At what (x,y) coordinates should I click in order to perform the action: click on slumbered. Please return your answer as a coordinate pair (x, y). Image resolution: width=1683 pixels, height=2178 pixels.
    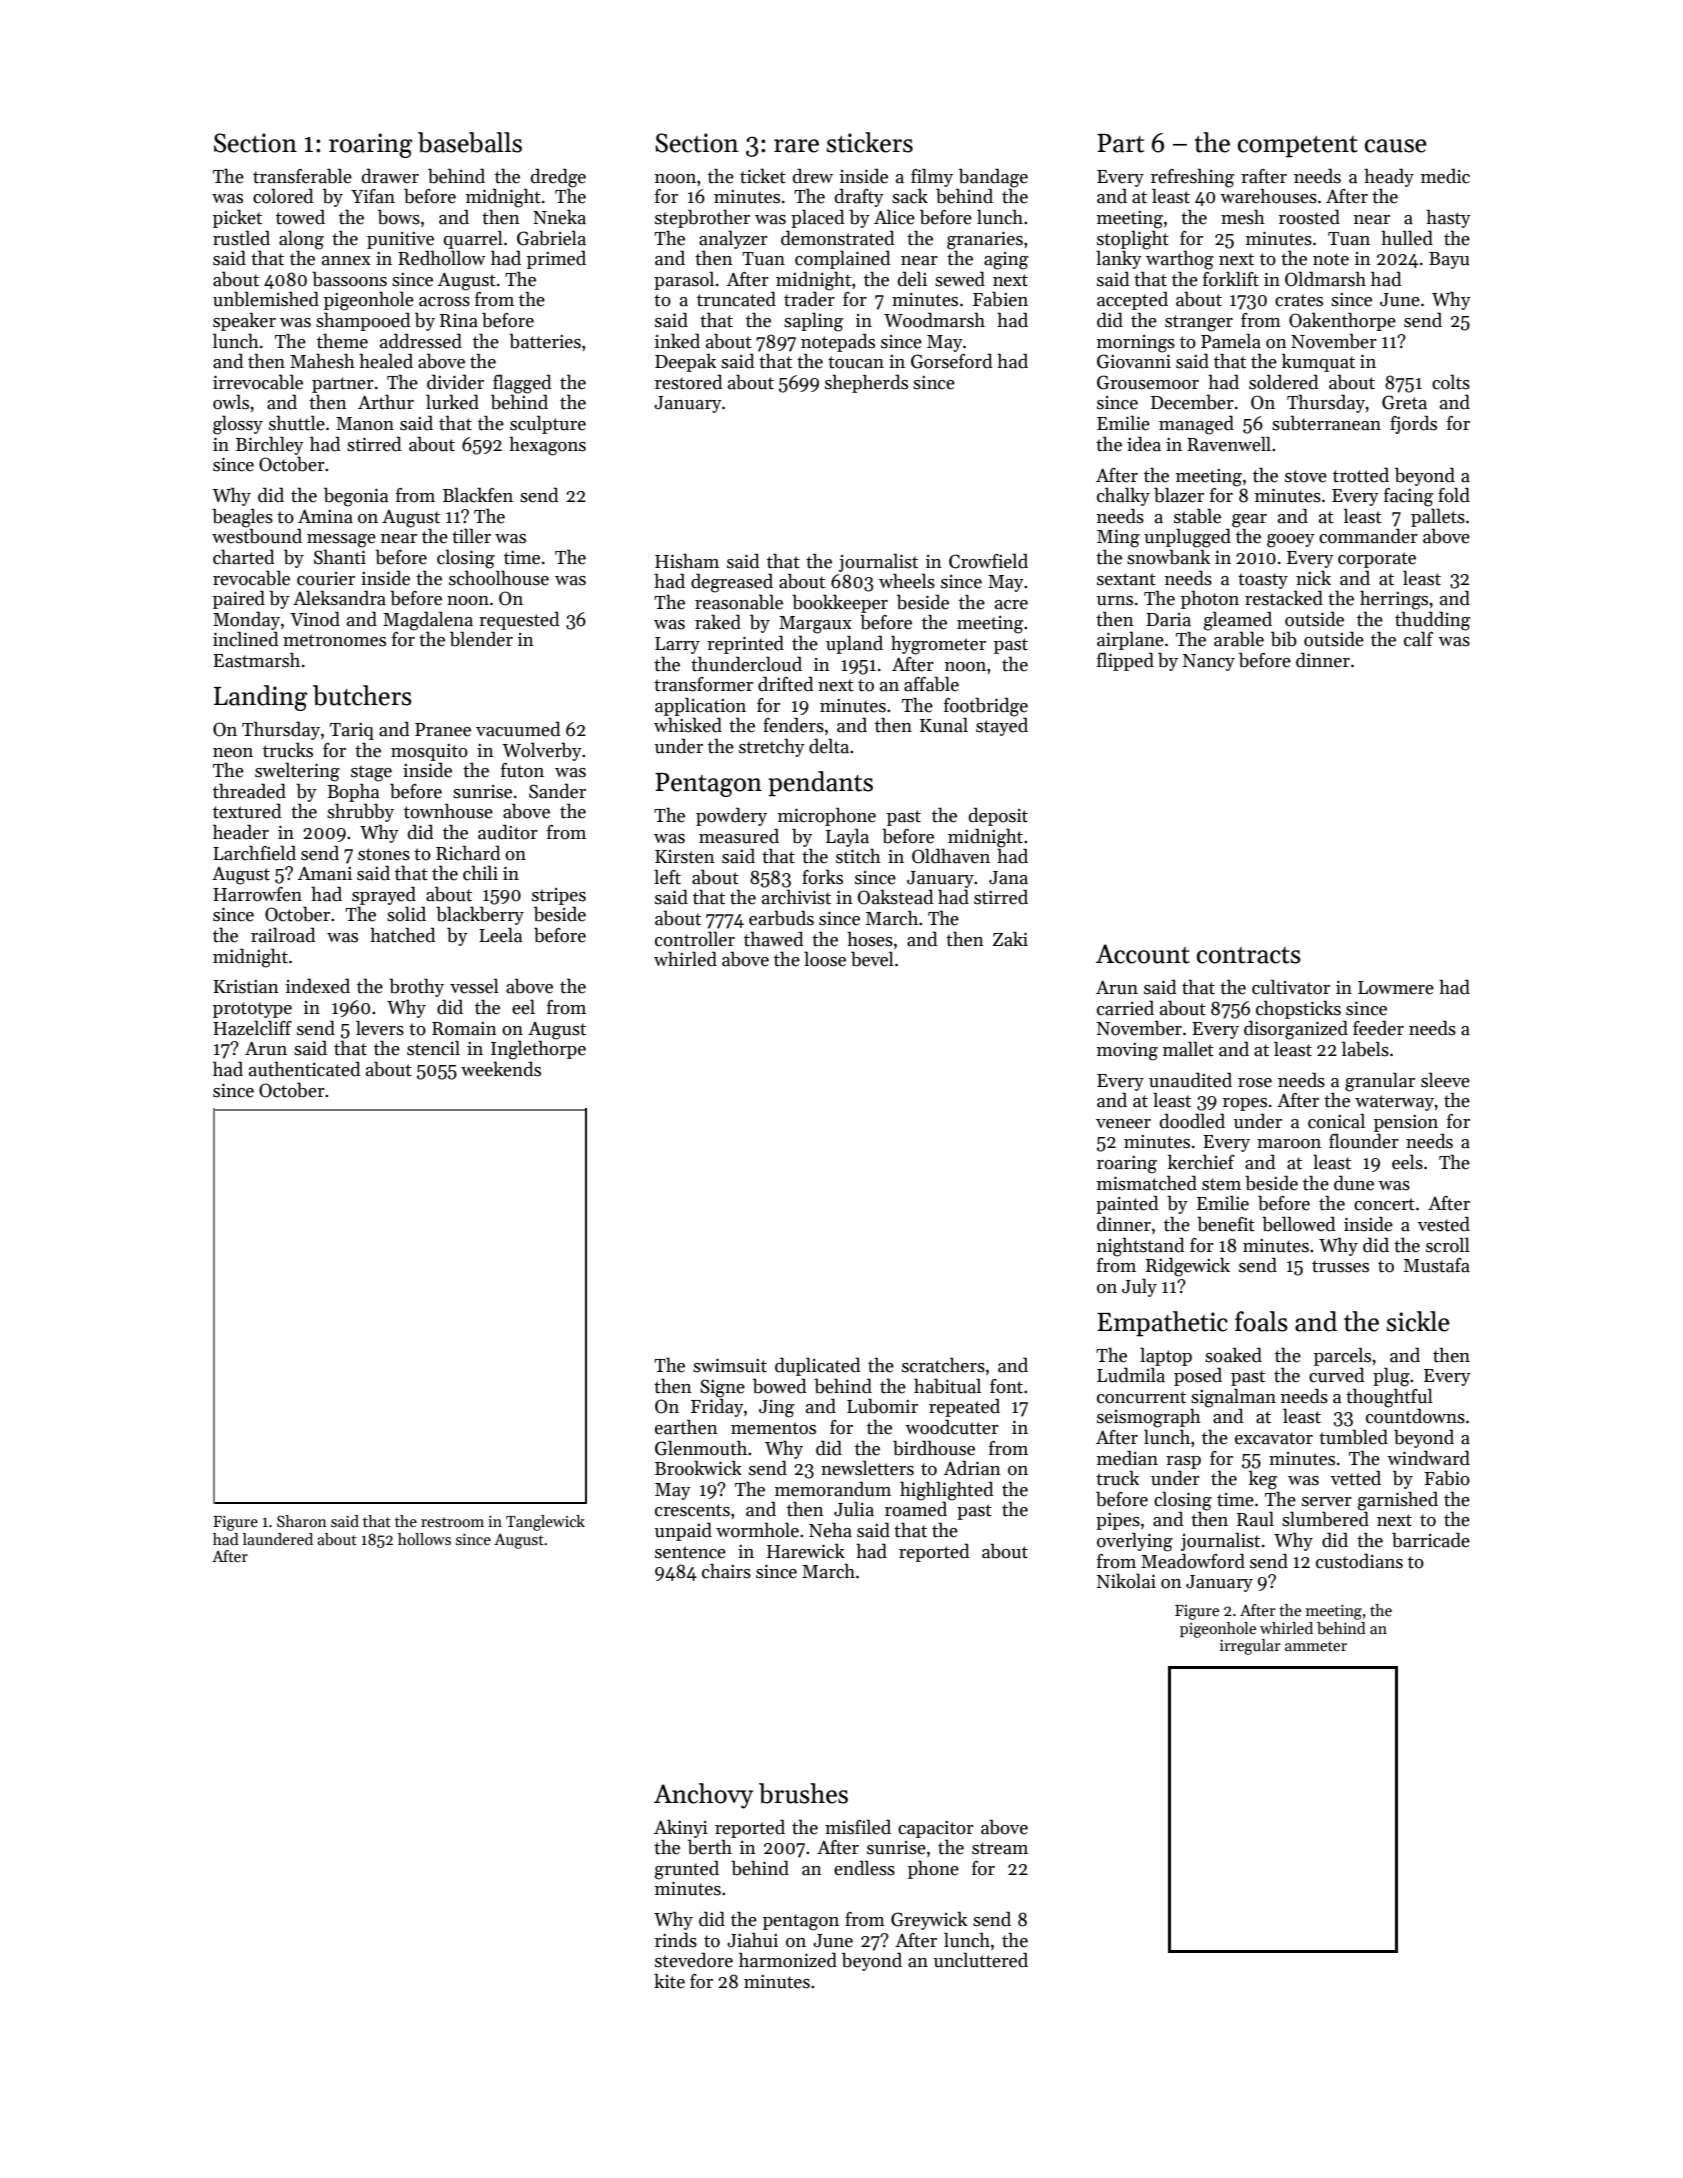
    Looking at the image, I should click on (1325, 1519).
